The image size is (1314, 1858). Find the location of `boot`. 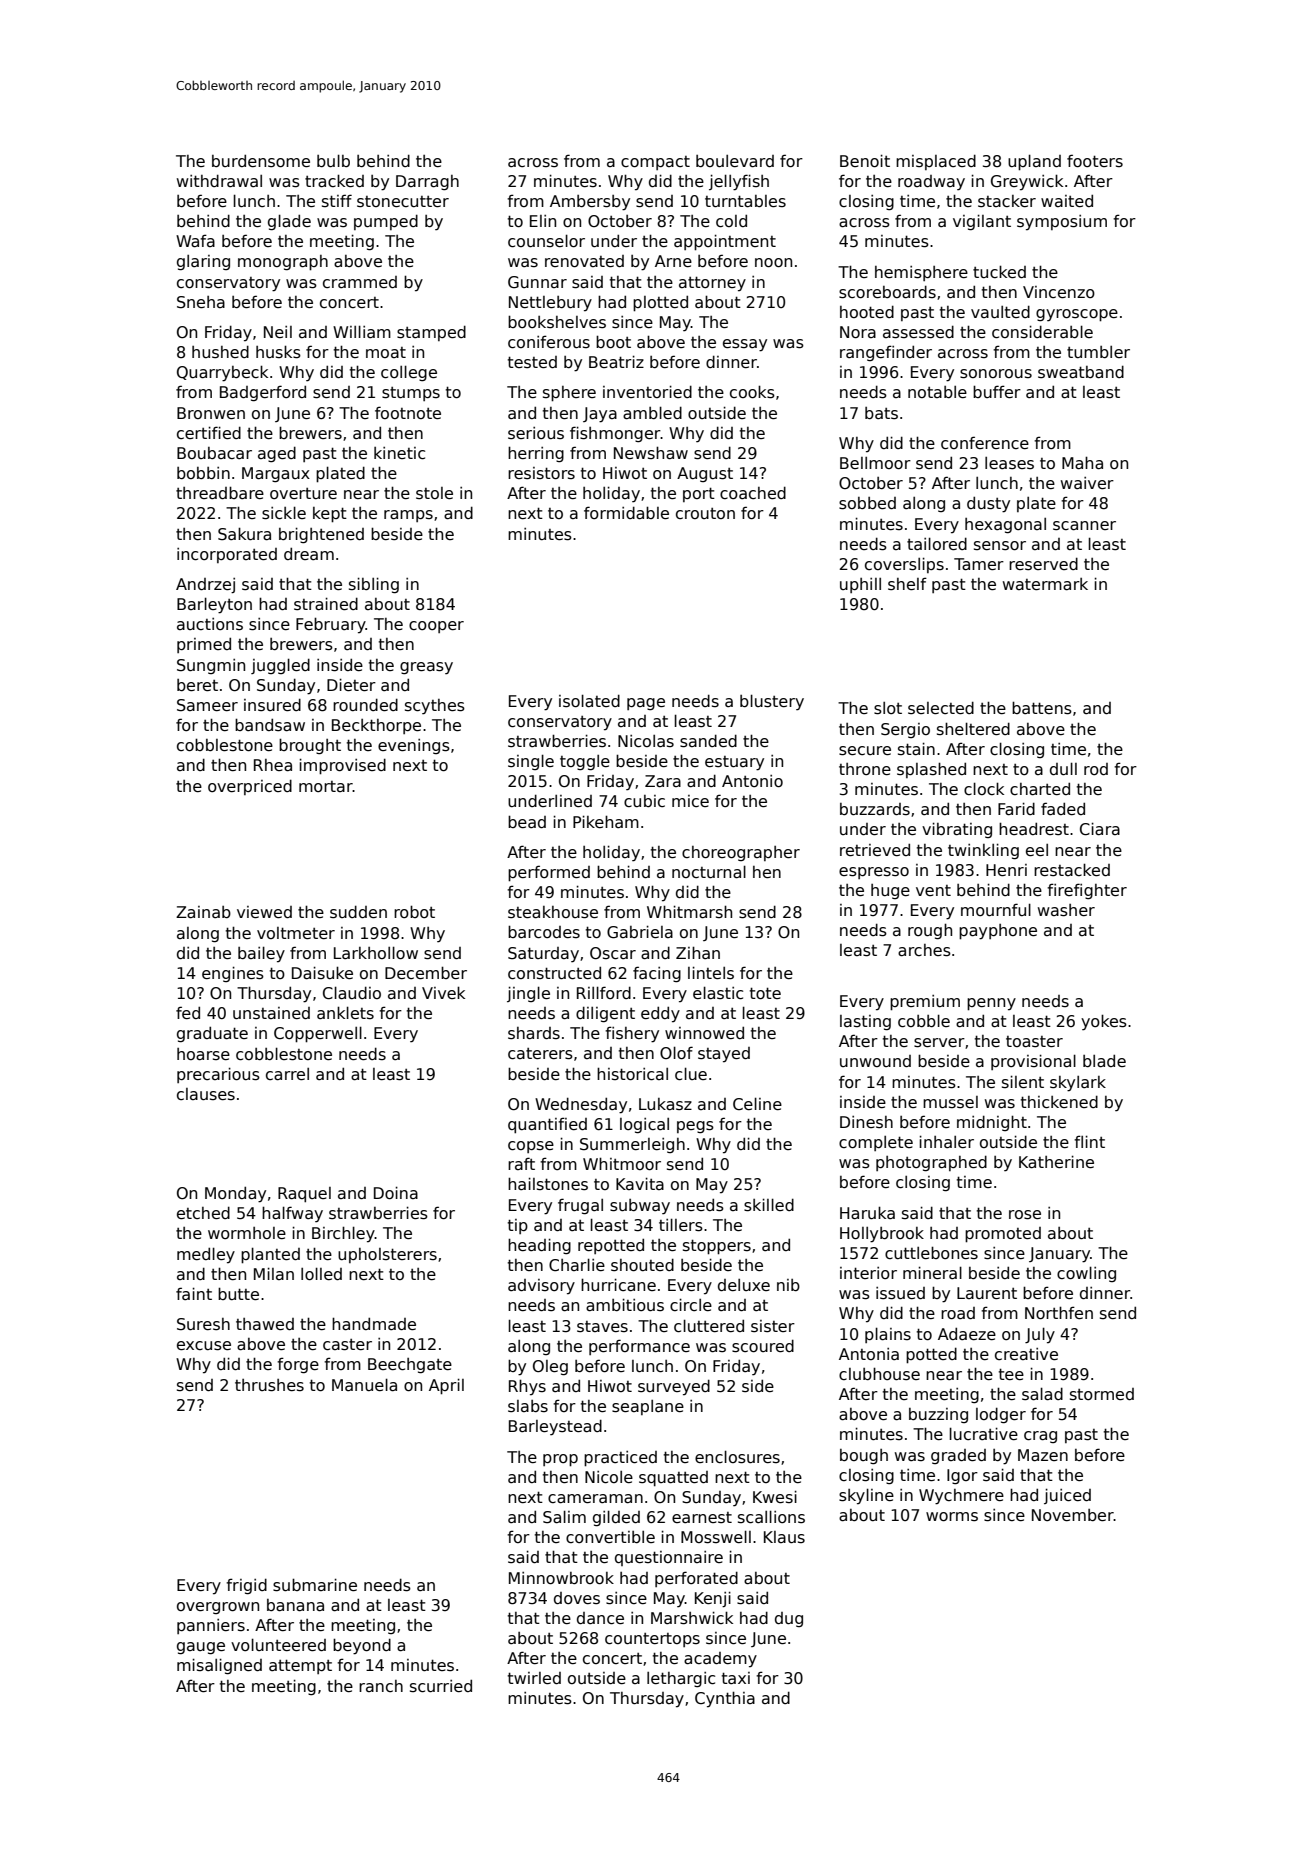

boot is located at coordinates (613, 341).
